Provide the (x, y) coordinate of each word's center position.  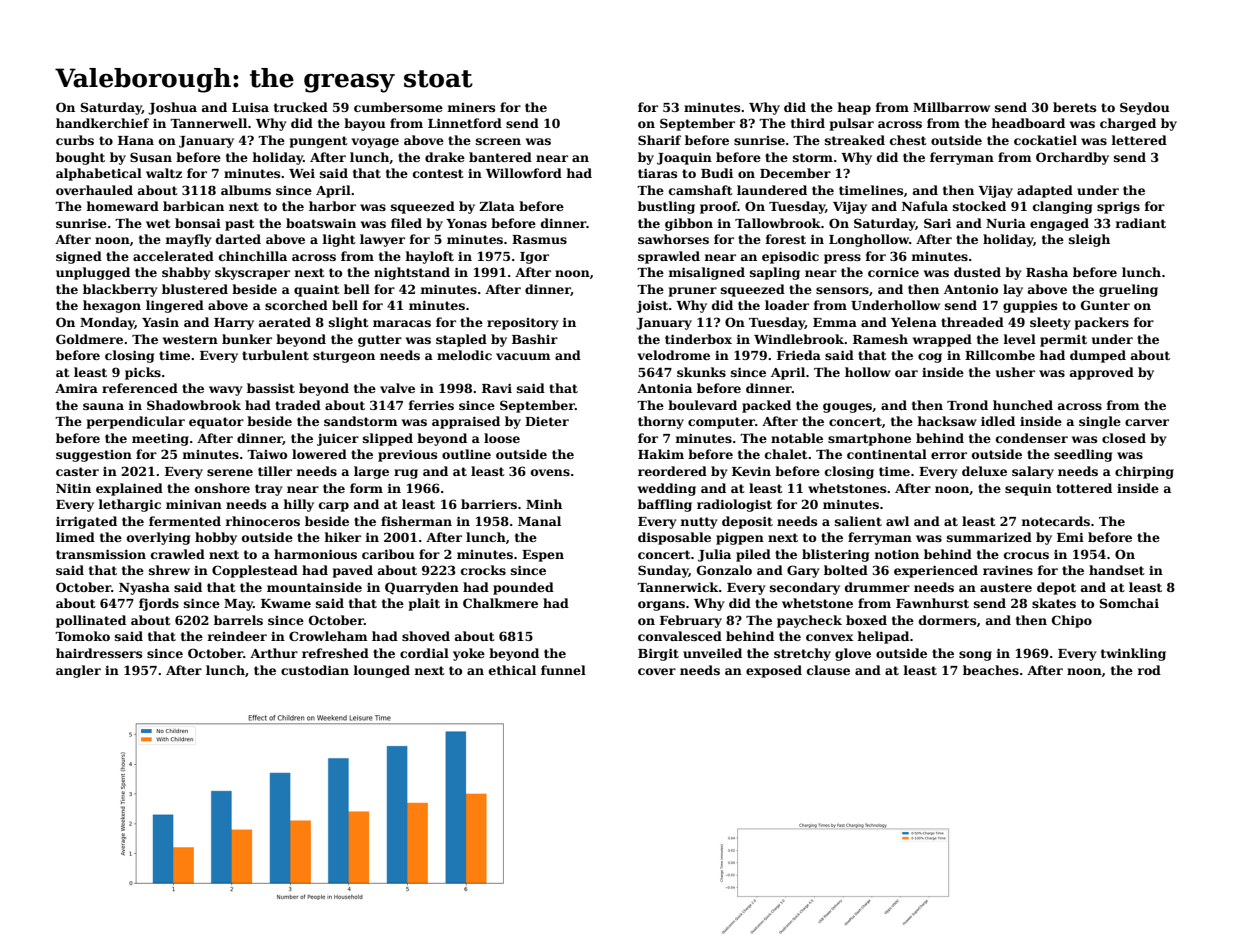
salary (1033, 472)
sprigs (1118, 207)
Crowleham (328, 636)
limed (75, 537)
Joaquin (684, 158)
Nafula (925, 206)
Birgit (658, 654)
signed (79, 257)
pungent (319, 142)
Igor (534, 258)
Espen (543, 556)
